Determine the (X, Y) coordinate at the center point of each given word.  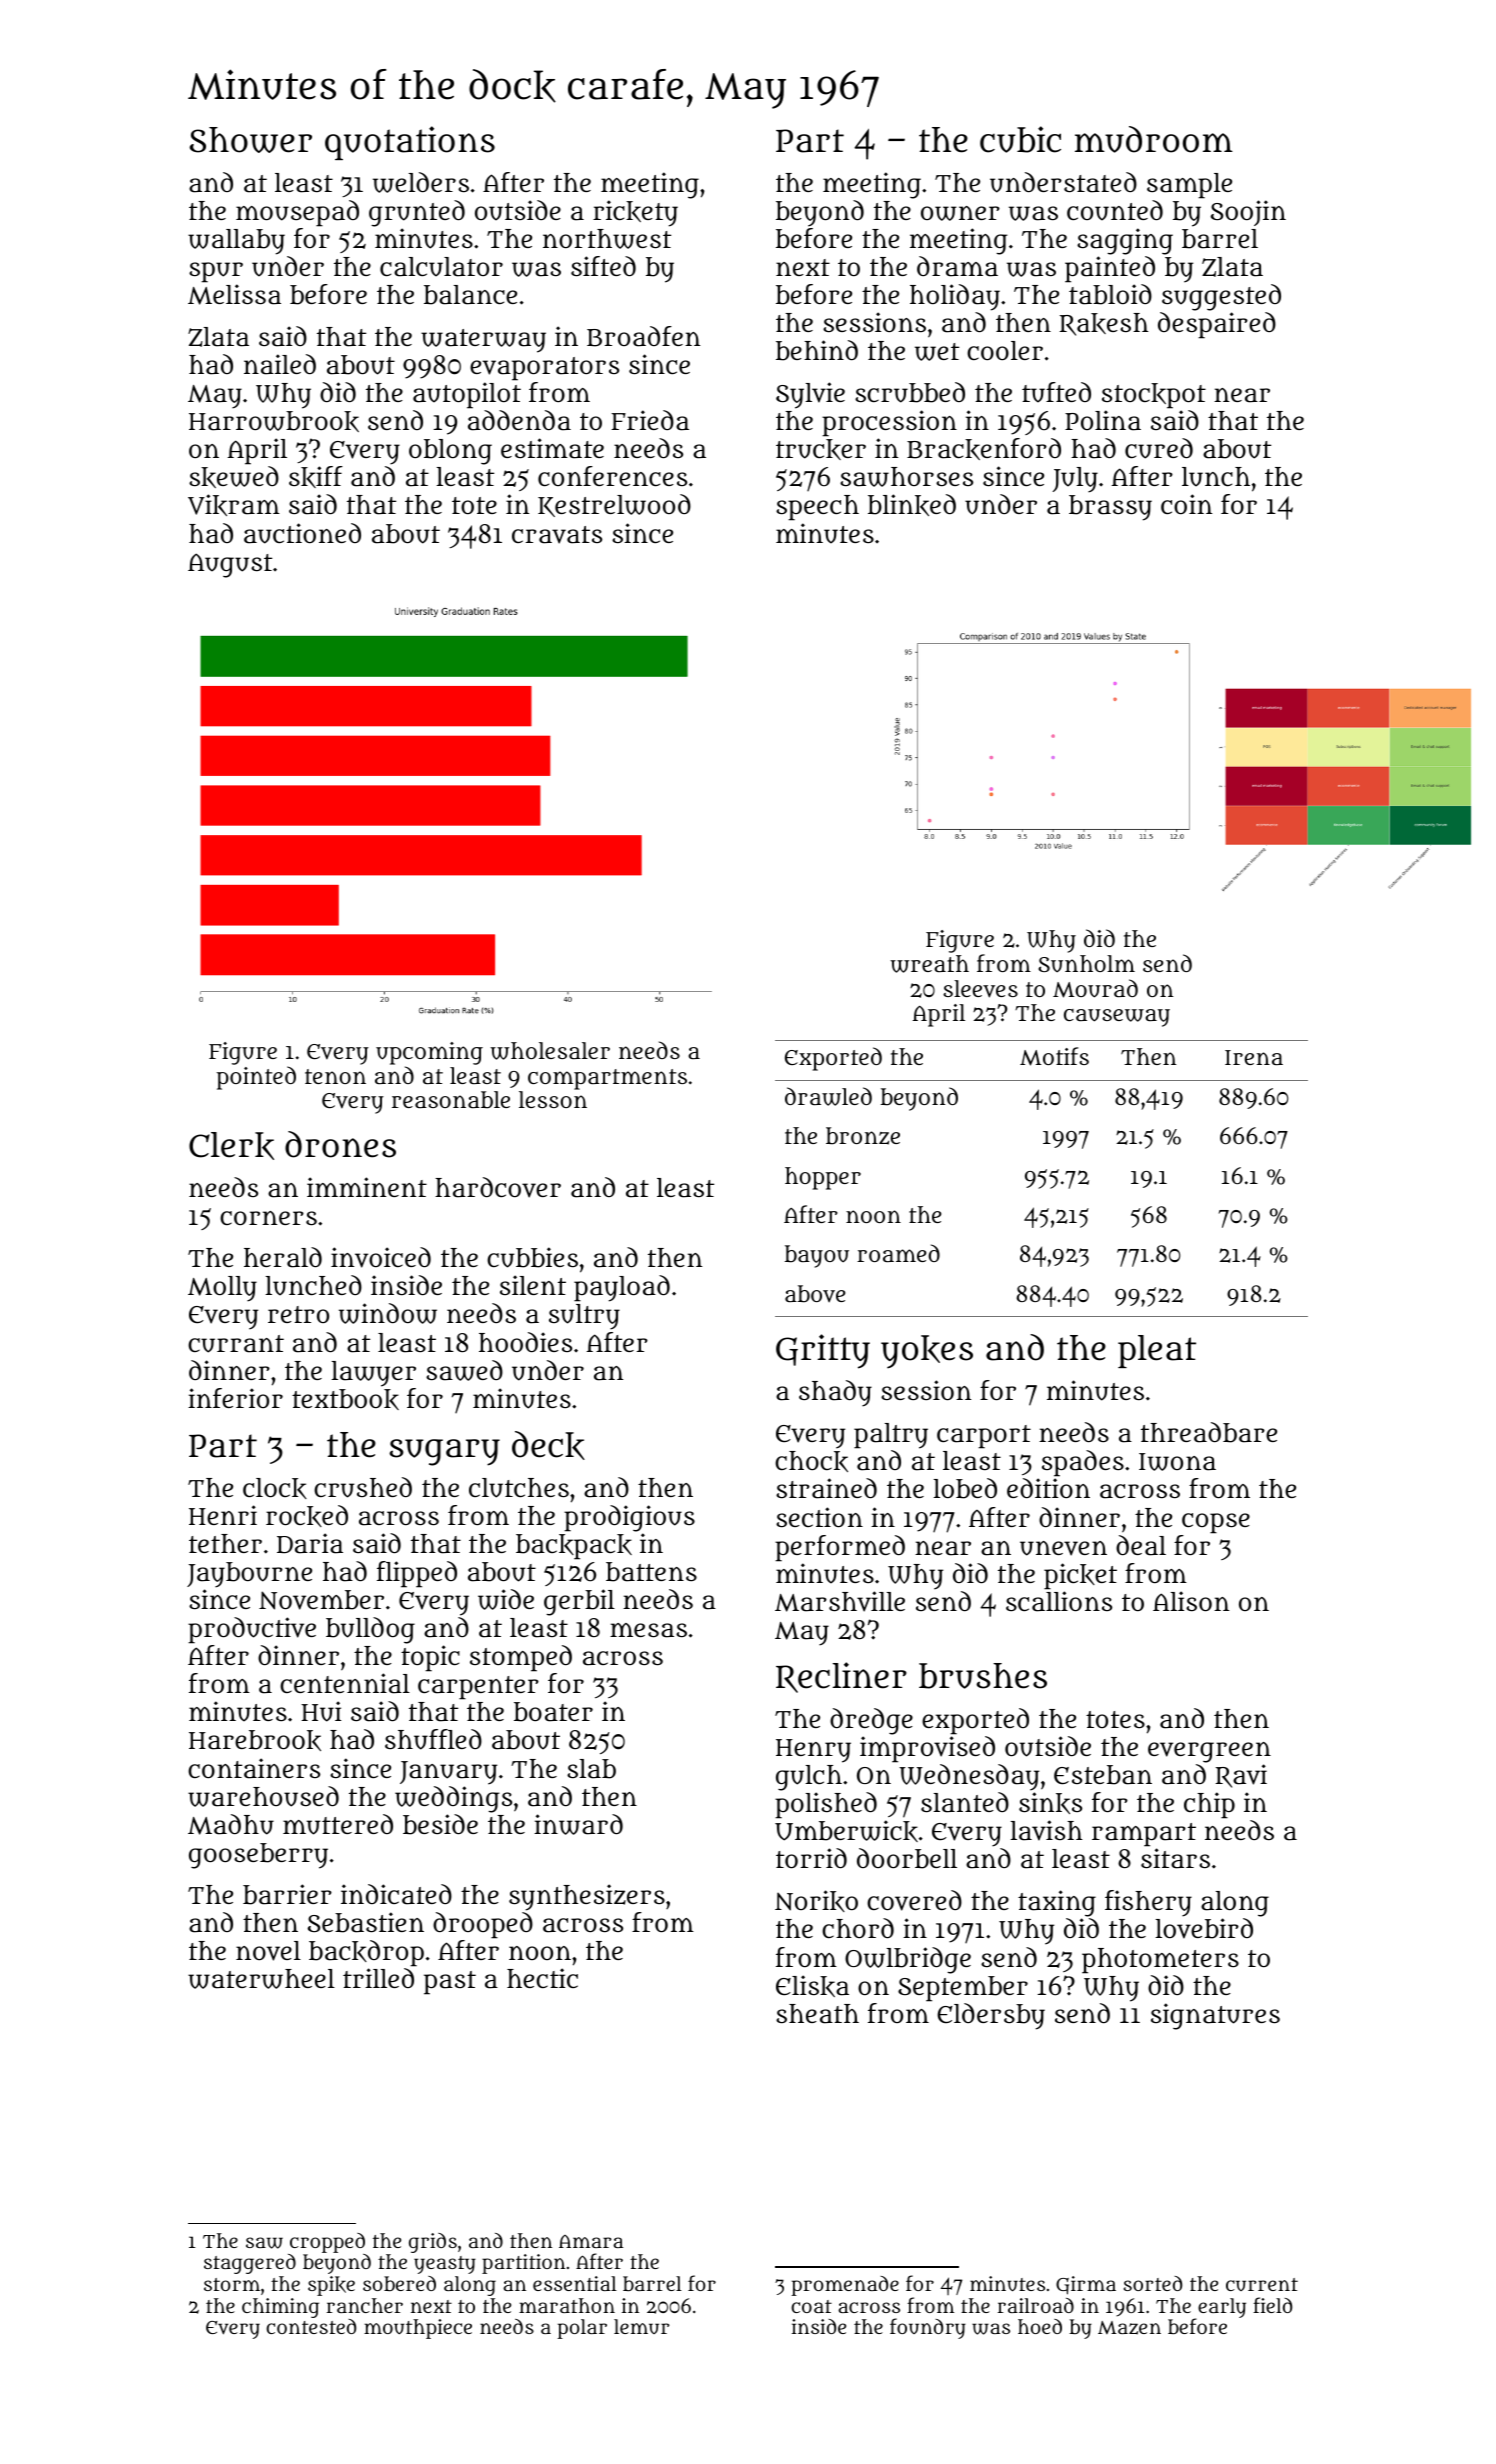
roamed (898, 1253)
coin (1186, 504)
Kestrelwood (614, 505)
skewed (234, 477)
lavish (1046, 1830)
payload (622, 1288)
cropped (327, 2243)
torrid (811, 1858)
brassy (1110, 508)
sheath (817, 2014)
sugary (444, 1452)
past (450, 1983)
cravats (557, 535)
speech (817, 508)
